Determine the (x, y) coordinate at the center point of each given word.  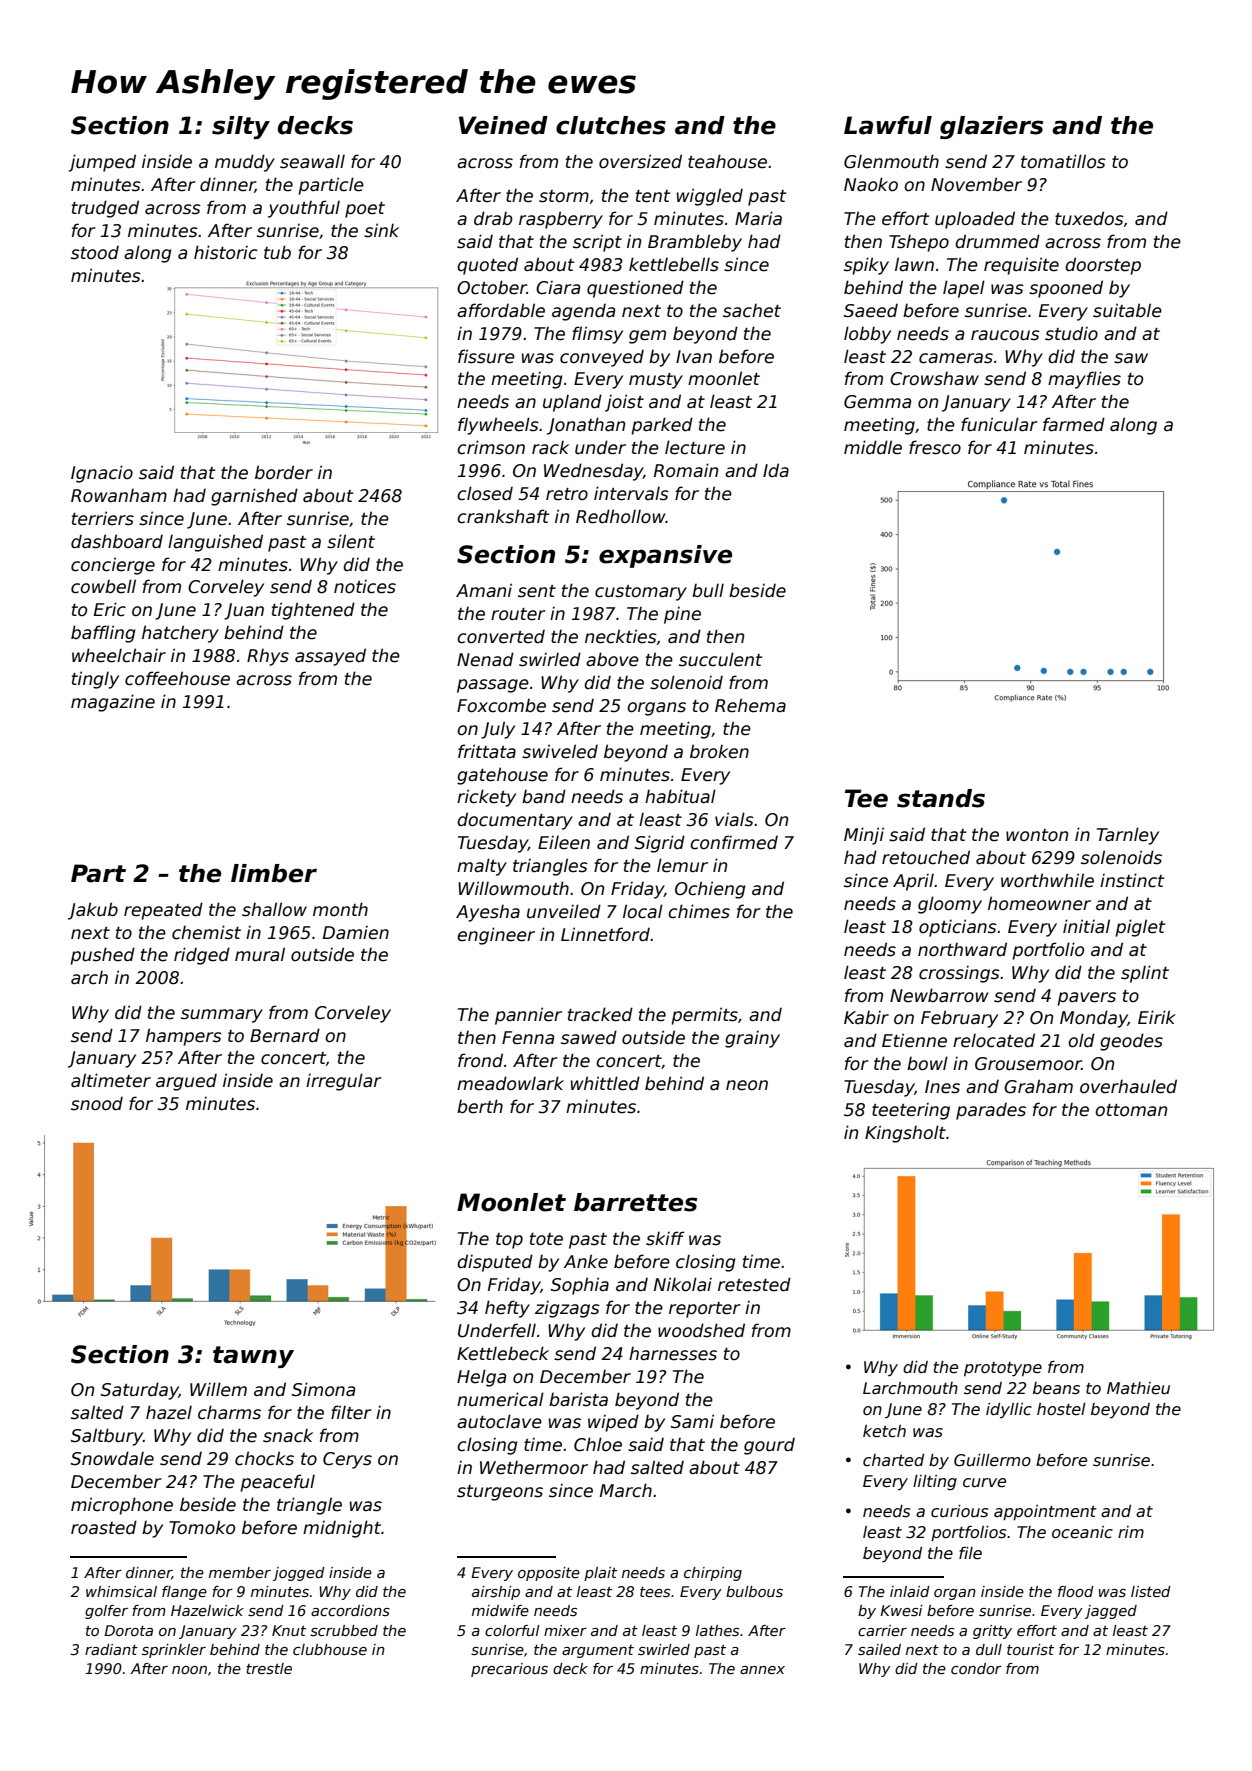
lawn (914, 264)
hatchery (180, 634)
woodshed (701, 1330)
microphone (122, 1506)
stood (95, 253)
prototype (1003, 1369)
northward (962, 949)
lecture (695, 447)
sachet (752, 310)
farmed (1074, 424)
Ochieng (710, 890)
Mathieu (1138, 1388)
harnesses (673, 1353)
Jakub (93, 911)
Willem (218, 1389)
